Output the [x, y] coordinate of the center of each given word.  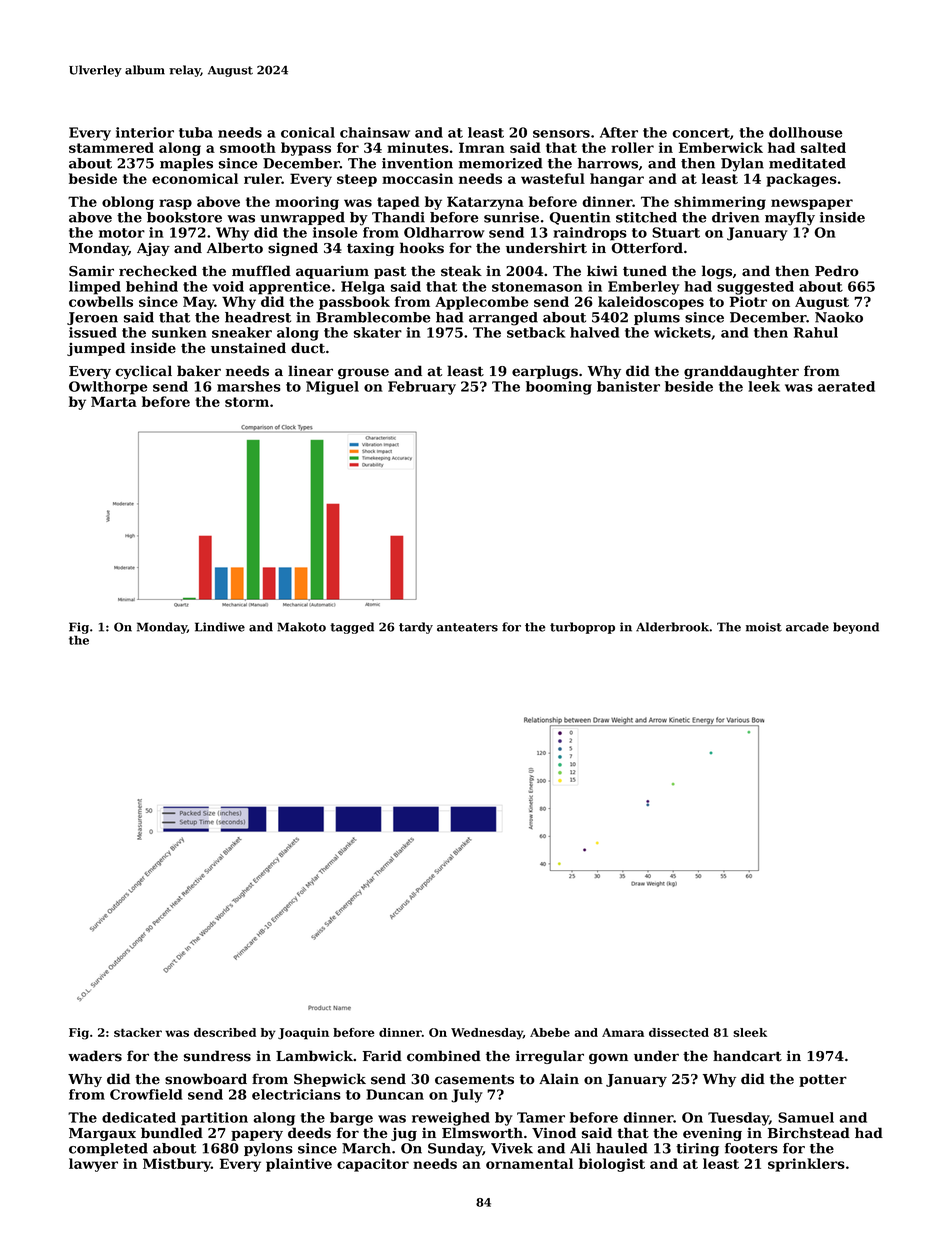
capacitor [373, 1165]
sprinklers [806, 1165]
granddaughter [741, 372]
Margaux [102, 1134]
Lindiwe [220, 627]
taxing [370, 249]
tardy [416, 628]
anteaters [467, 627]
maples [186, 164]
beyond [856, 628]
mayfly [790, 219]
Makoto [301, 627]
